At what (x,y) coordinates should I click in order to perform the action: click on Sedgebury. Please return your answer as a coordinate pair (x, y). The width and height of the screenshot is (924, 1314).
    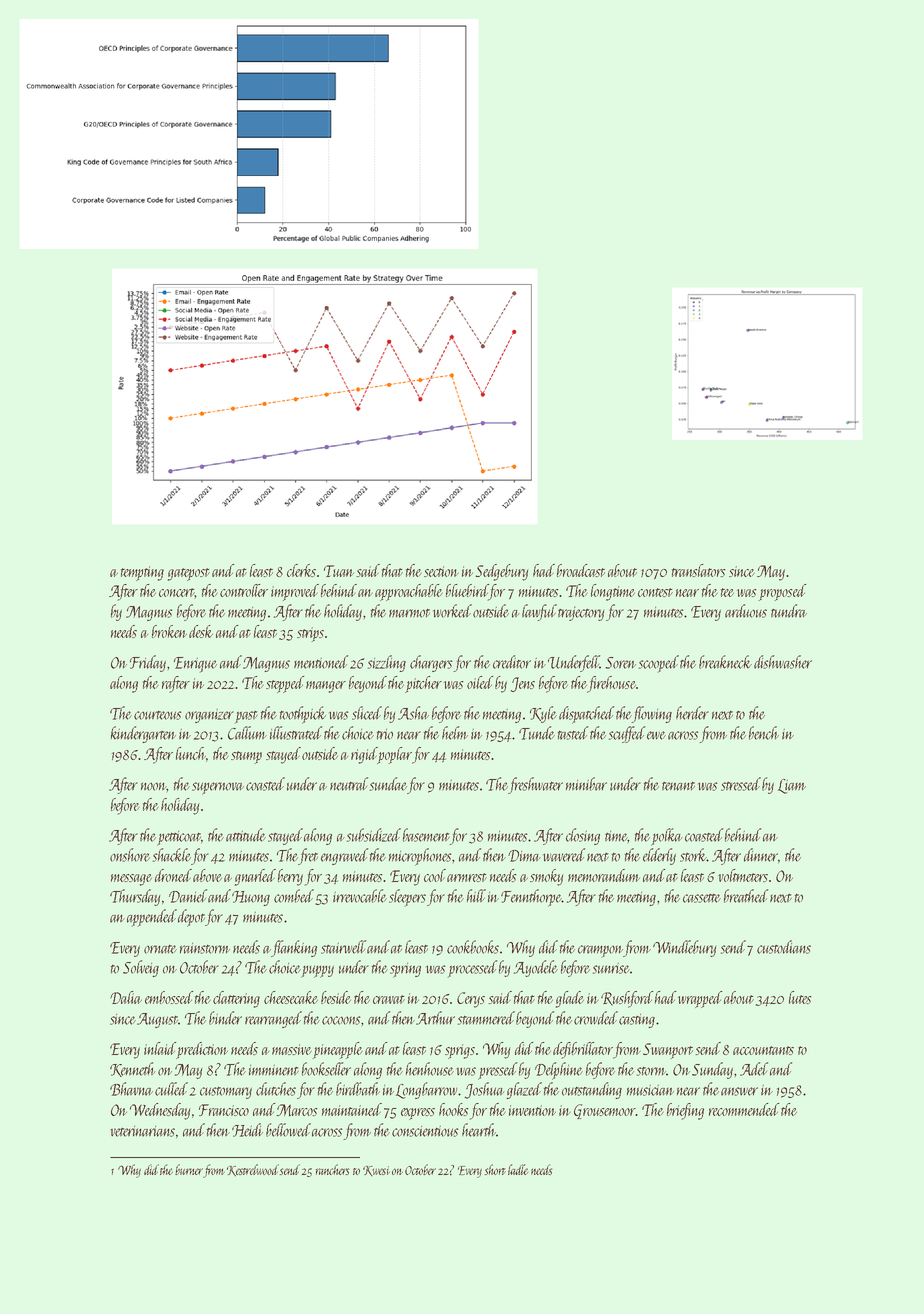
    Looking at the image, I should click on (502, 572).
